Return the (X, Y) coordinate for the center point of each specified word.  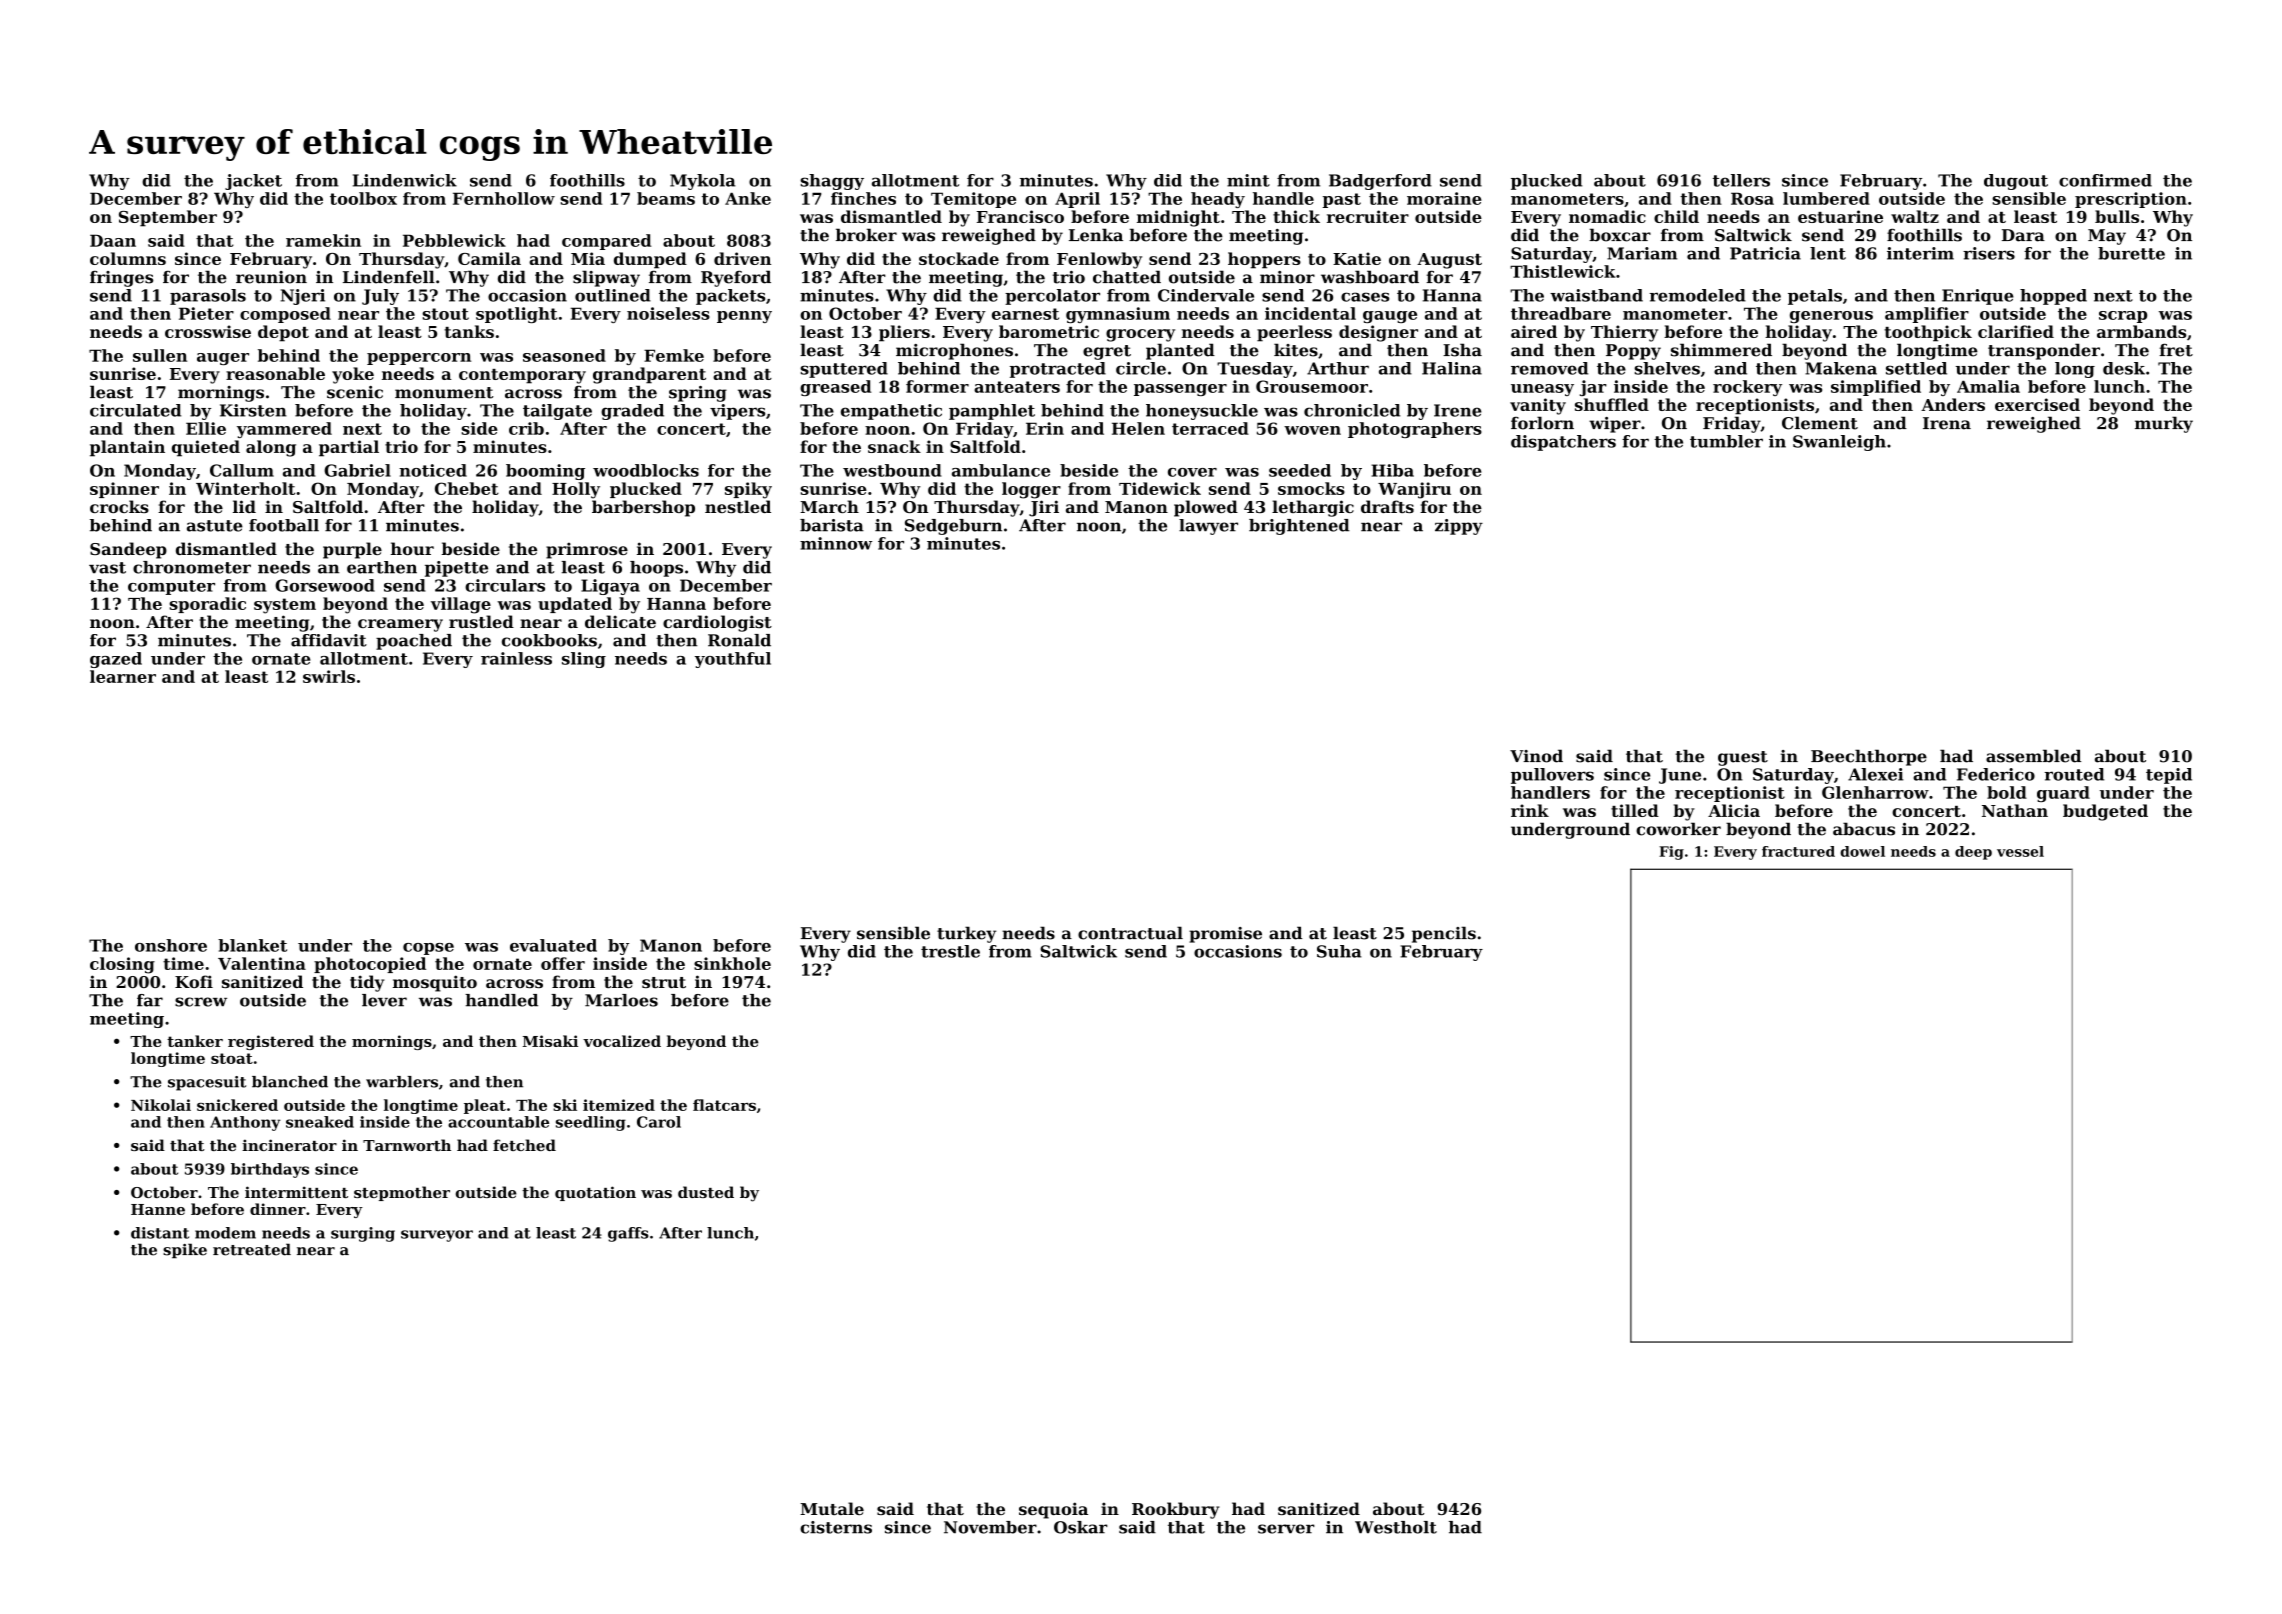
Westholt (1396, 1527)
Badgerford (1380, 182)
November (990, 1527)
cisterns (836, 1527)
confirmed (2105, 180)
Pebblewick (454, 240)
